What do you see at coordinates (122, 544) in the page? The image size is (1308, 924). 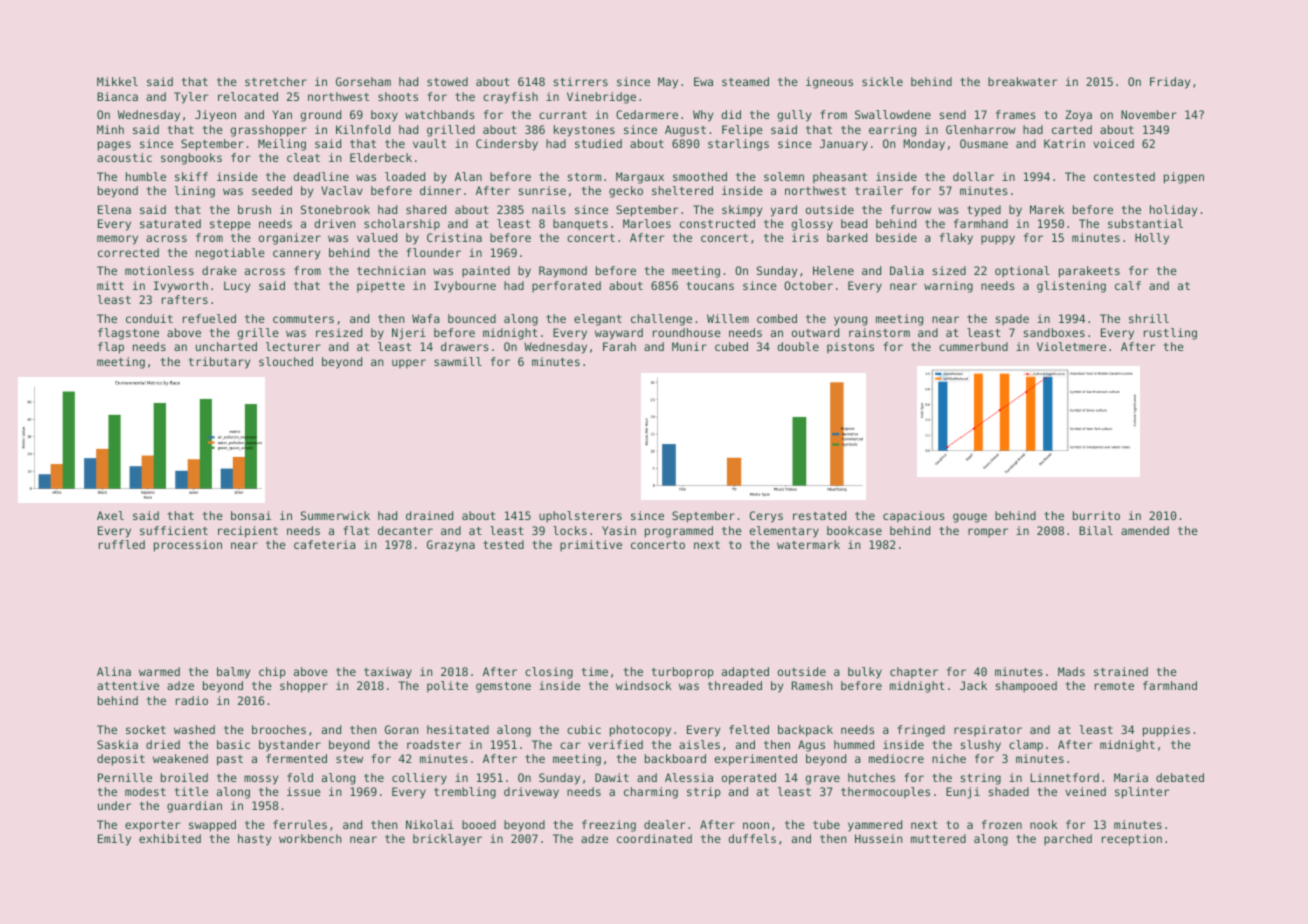 I see `ruffled` at bounding box center [122, 544].
